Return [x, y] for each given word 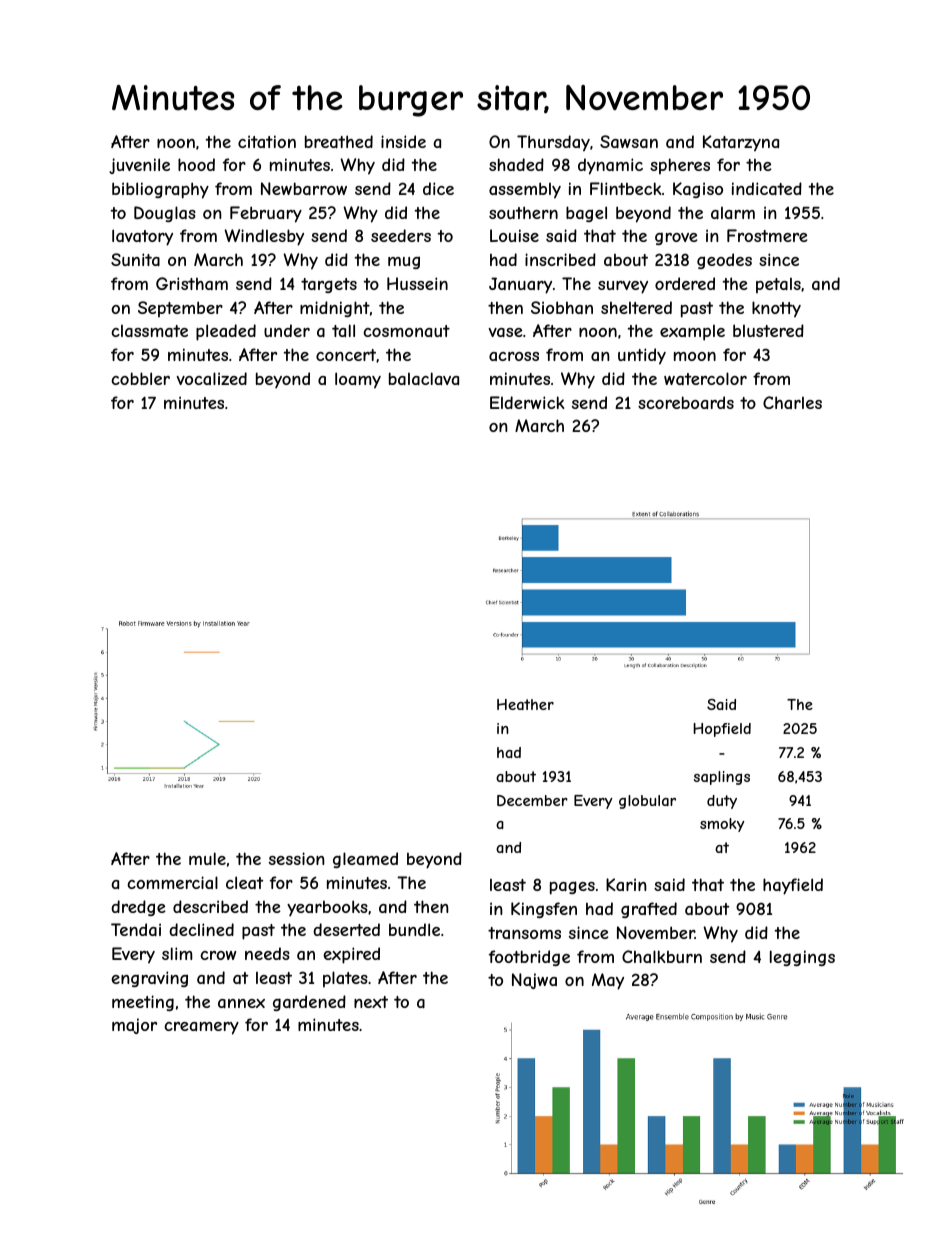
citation [267, 141]
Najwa [534, 981]
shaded [516, 164]
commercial [172, 882]
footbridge [529, 958]
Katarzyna [741, 143]
